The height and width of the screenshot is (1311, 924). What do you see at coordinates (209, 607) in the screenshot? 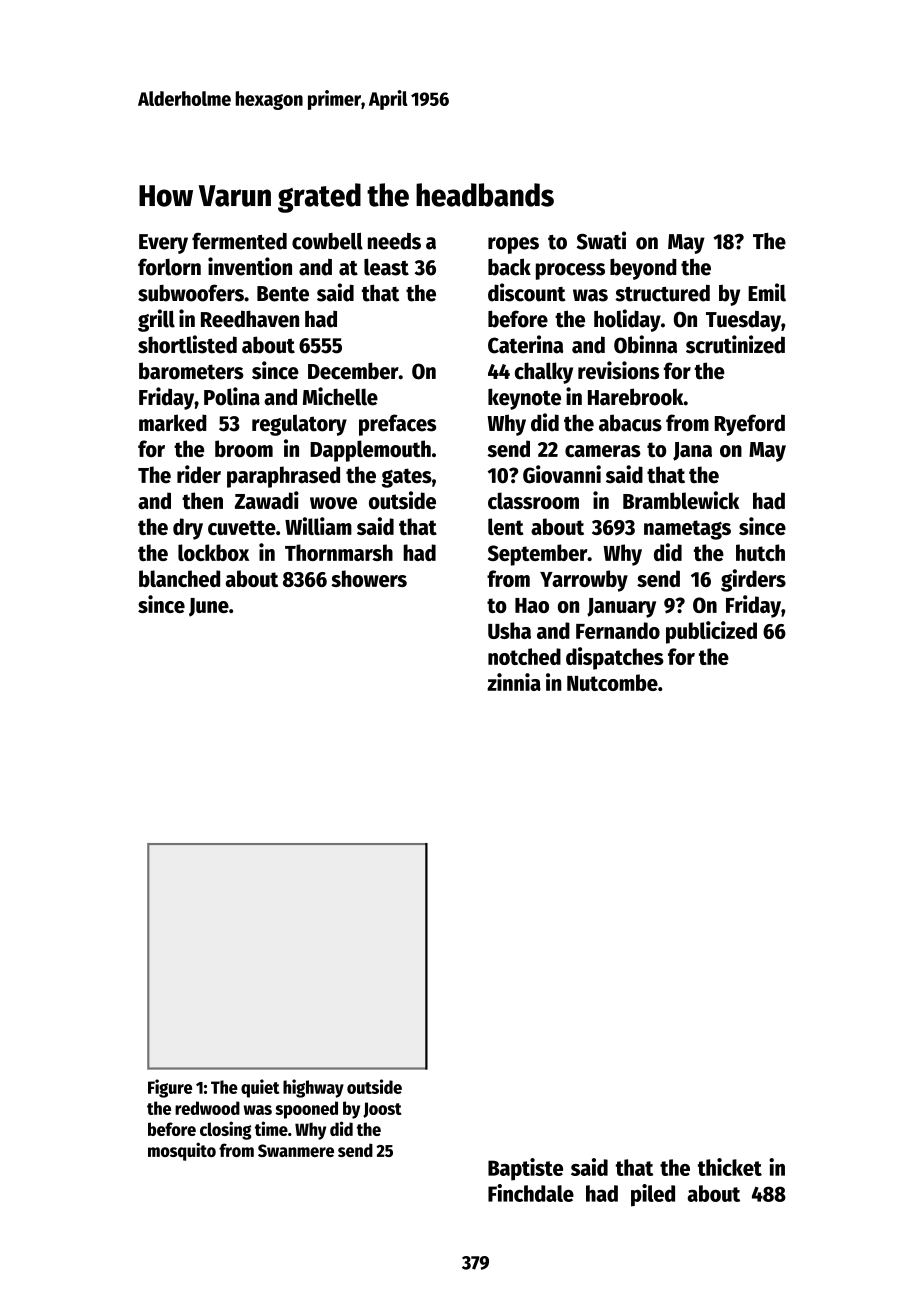
I see `June` at bounding box center [209, 607].
